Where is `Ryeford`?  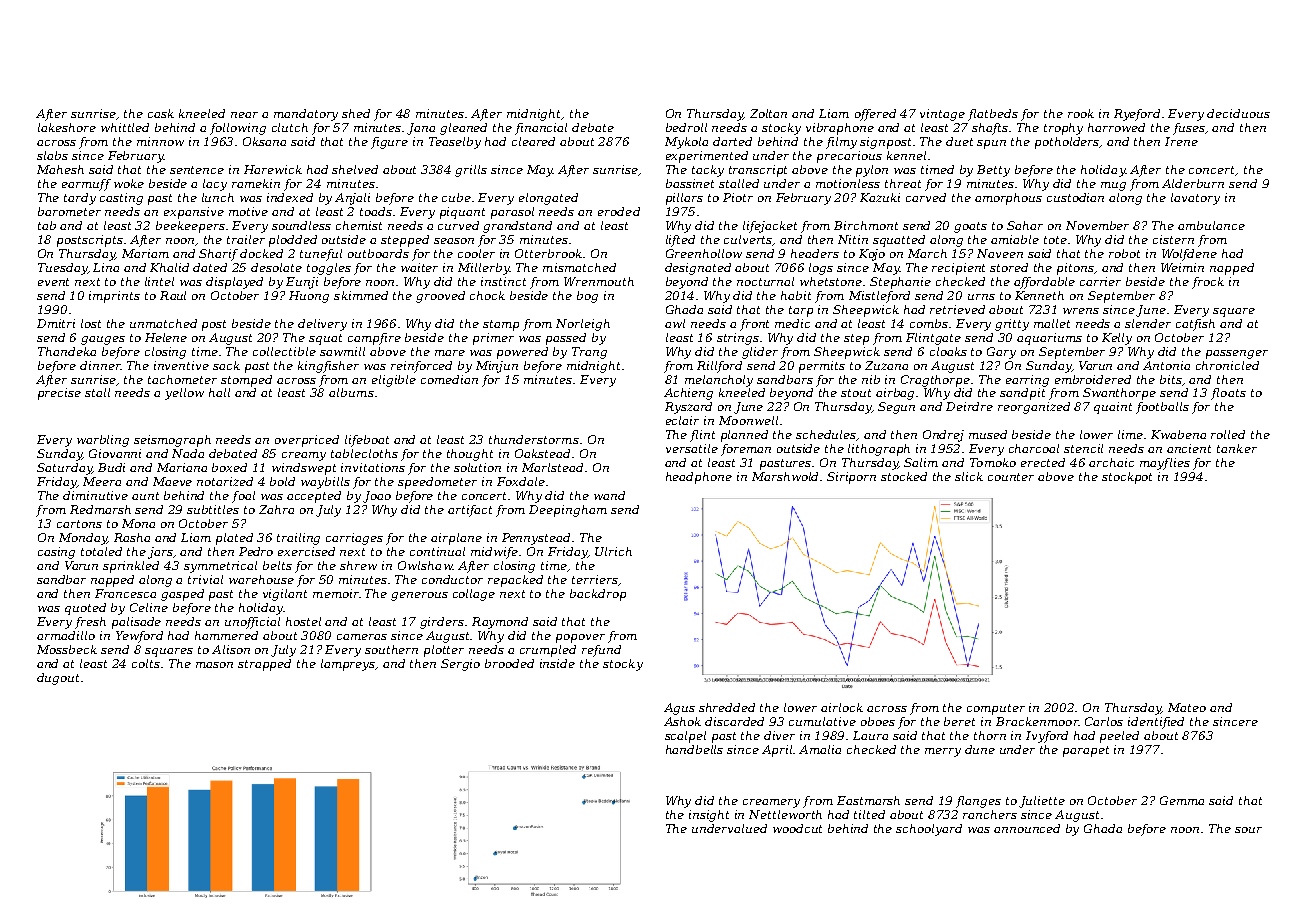
Ryeford is located at coordinates (1137, 115).
